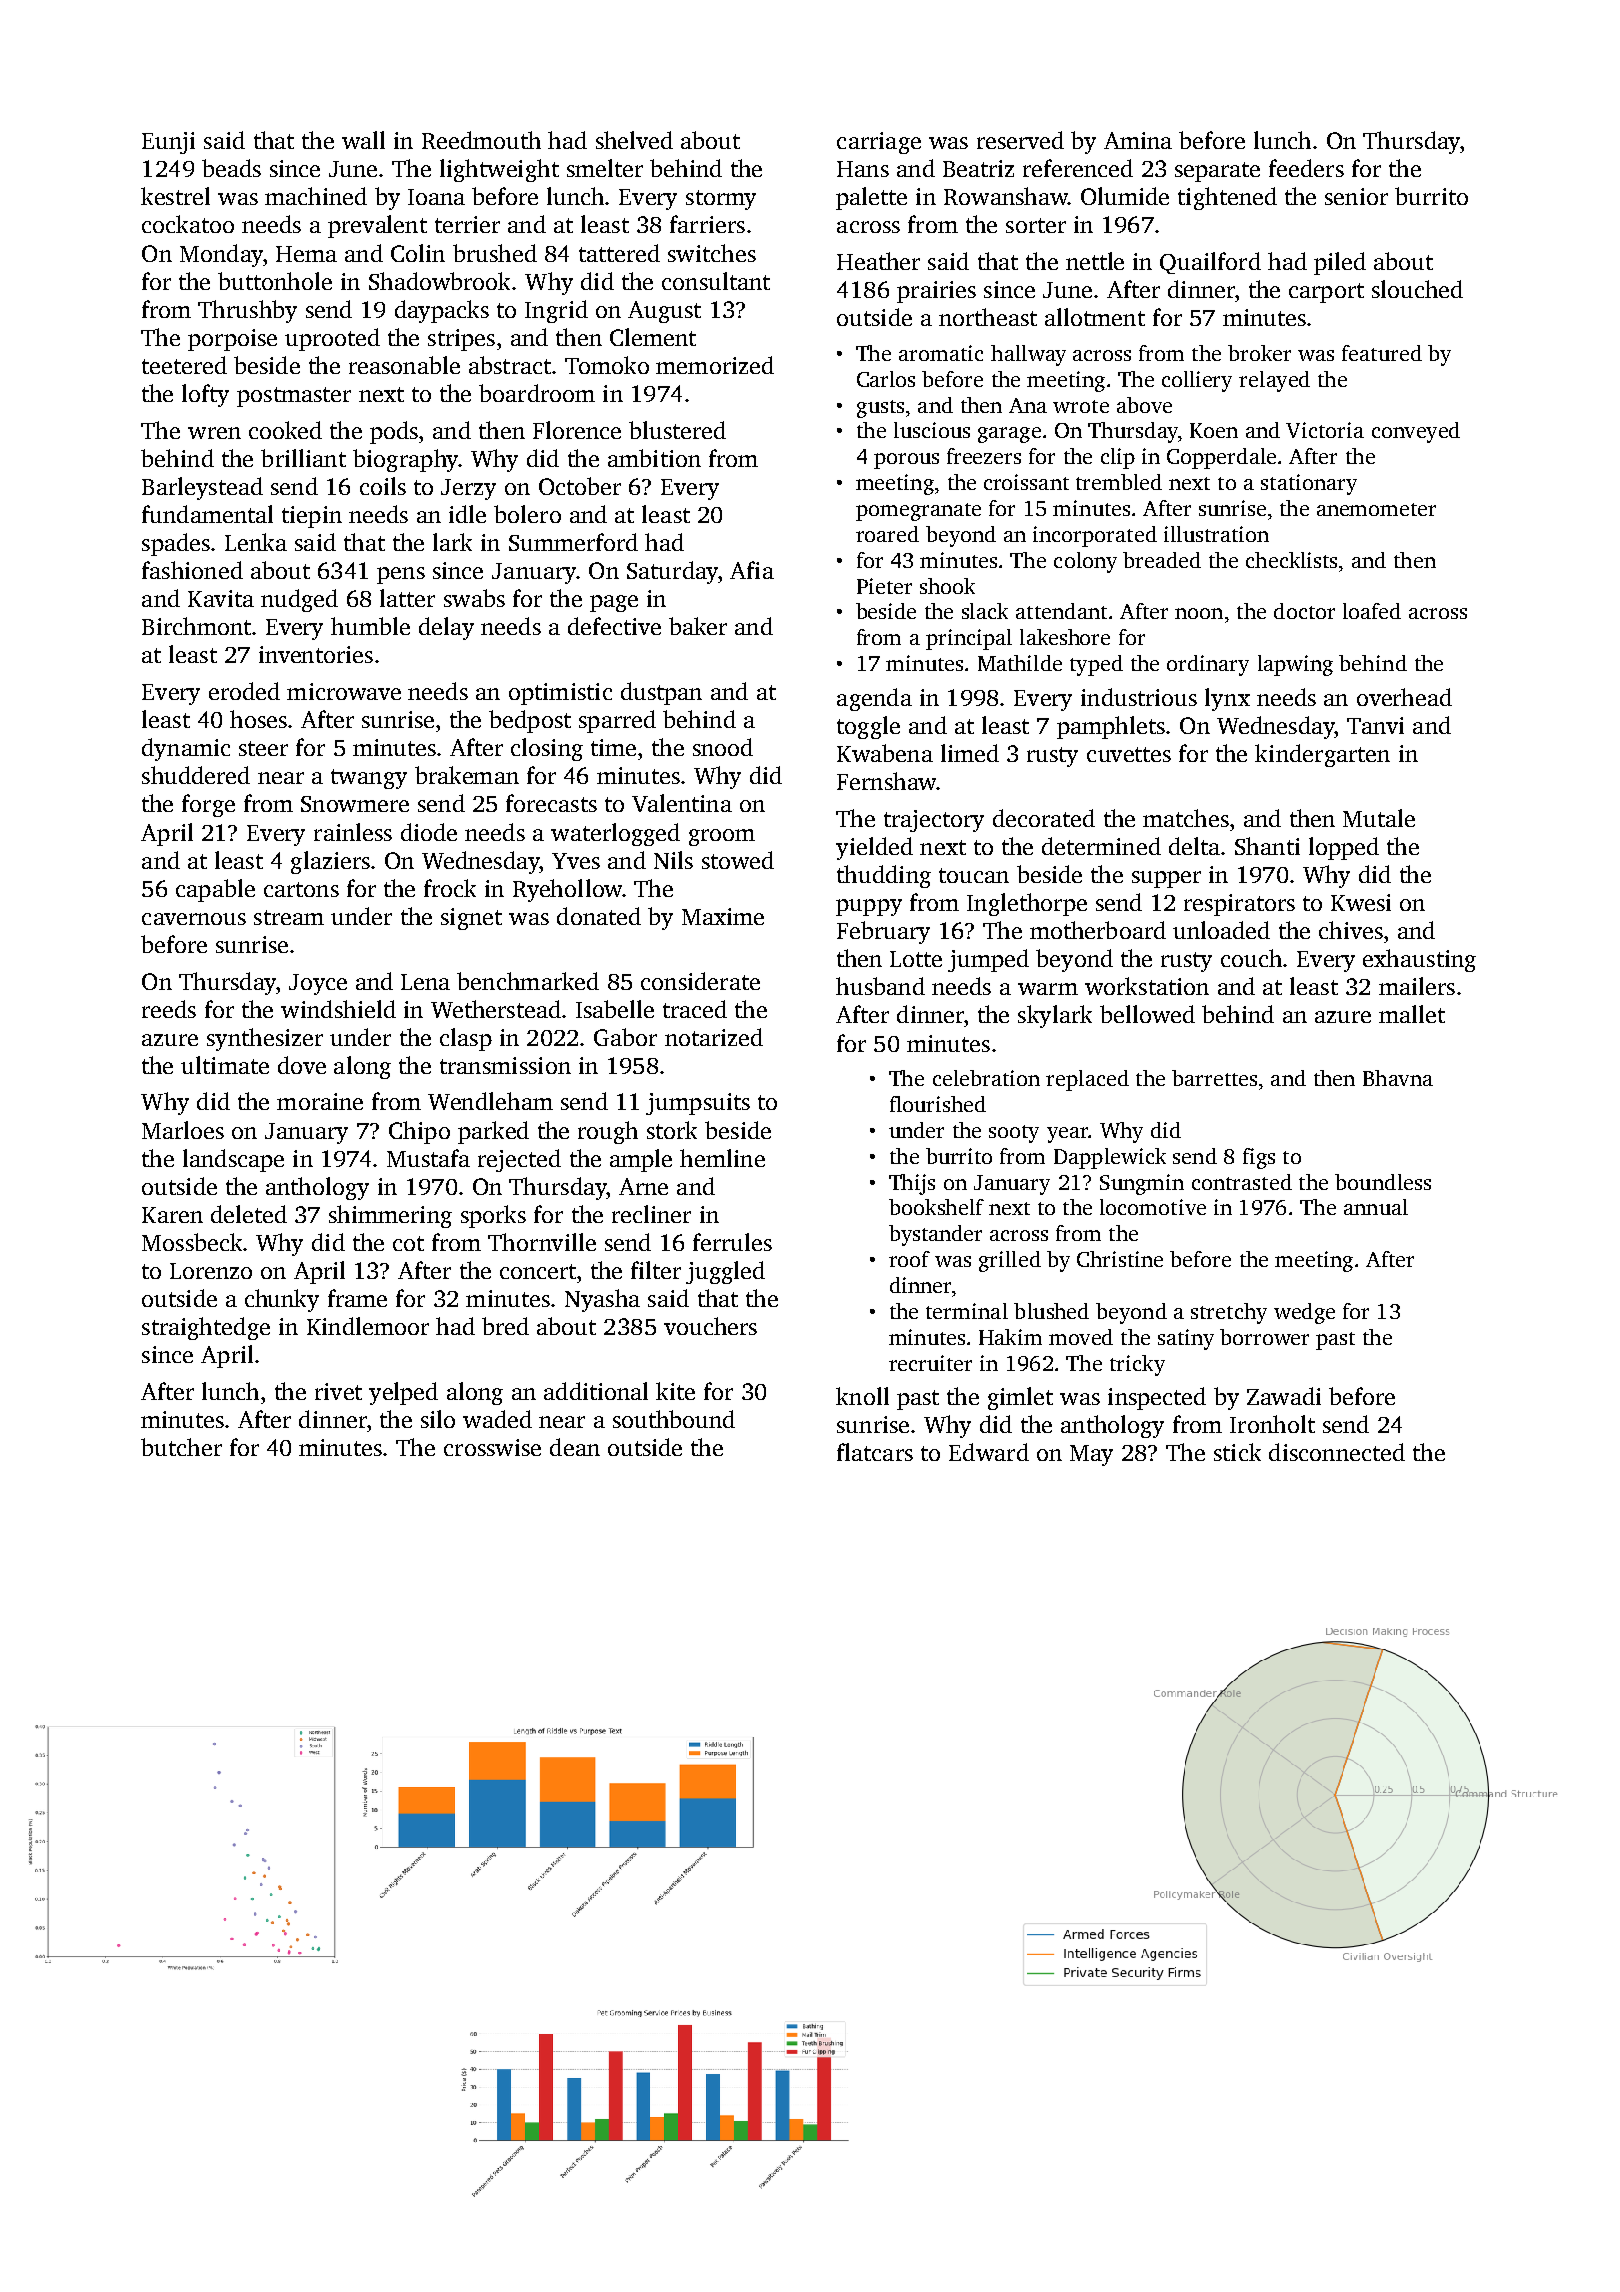 The height and width of the image is (2292, 1620). Describe the element at coordinates (299, 600) in the image. I see `nudged` at that location.
